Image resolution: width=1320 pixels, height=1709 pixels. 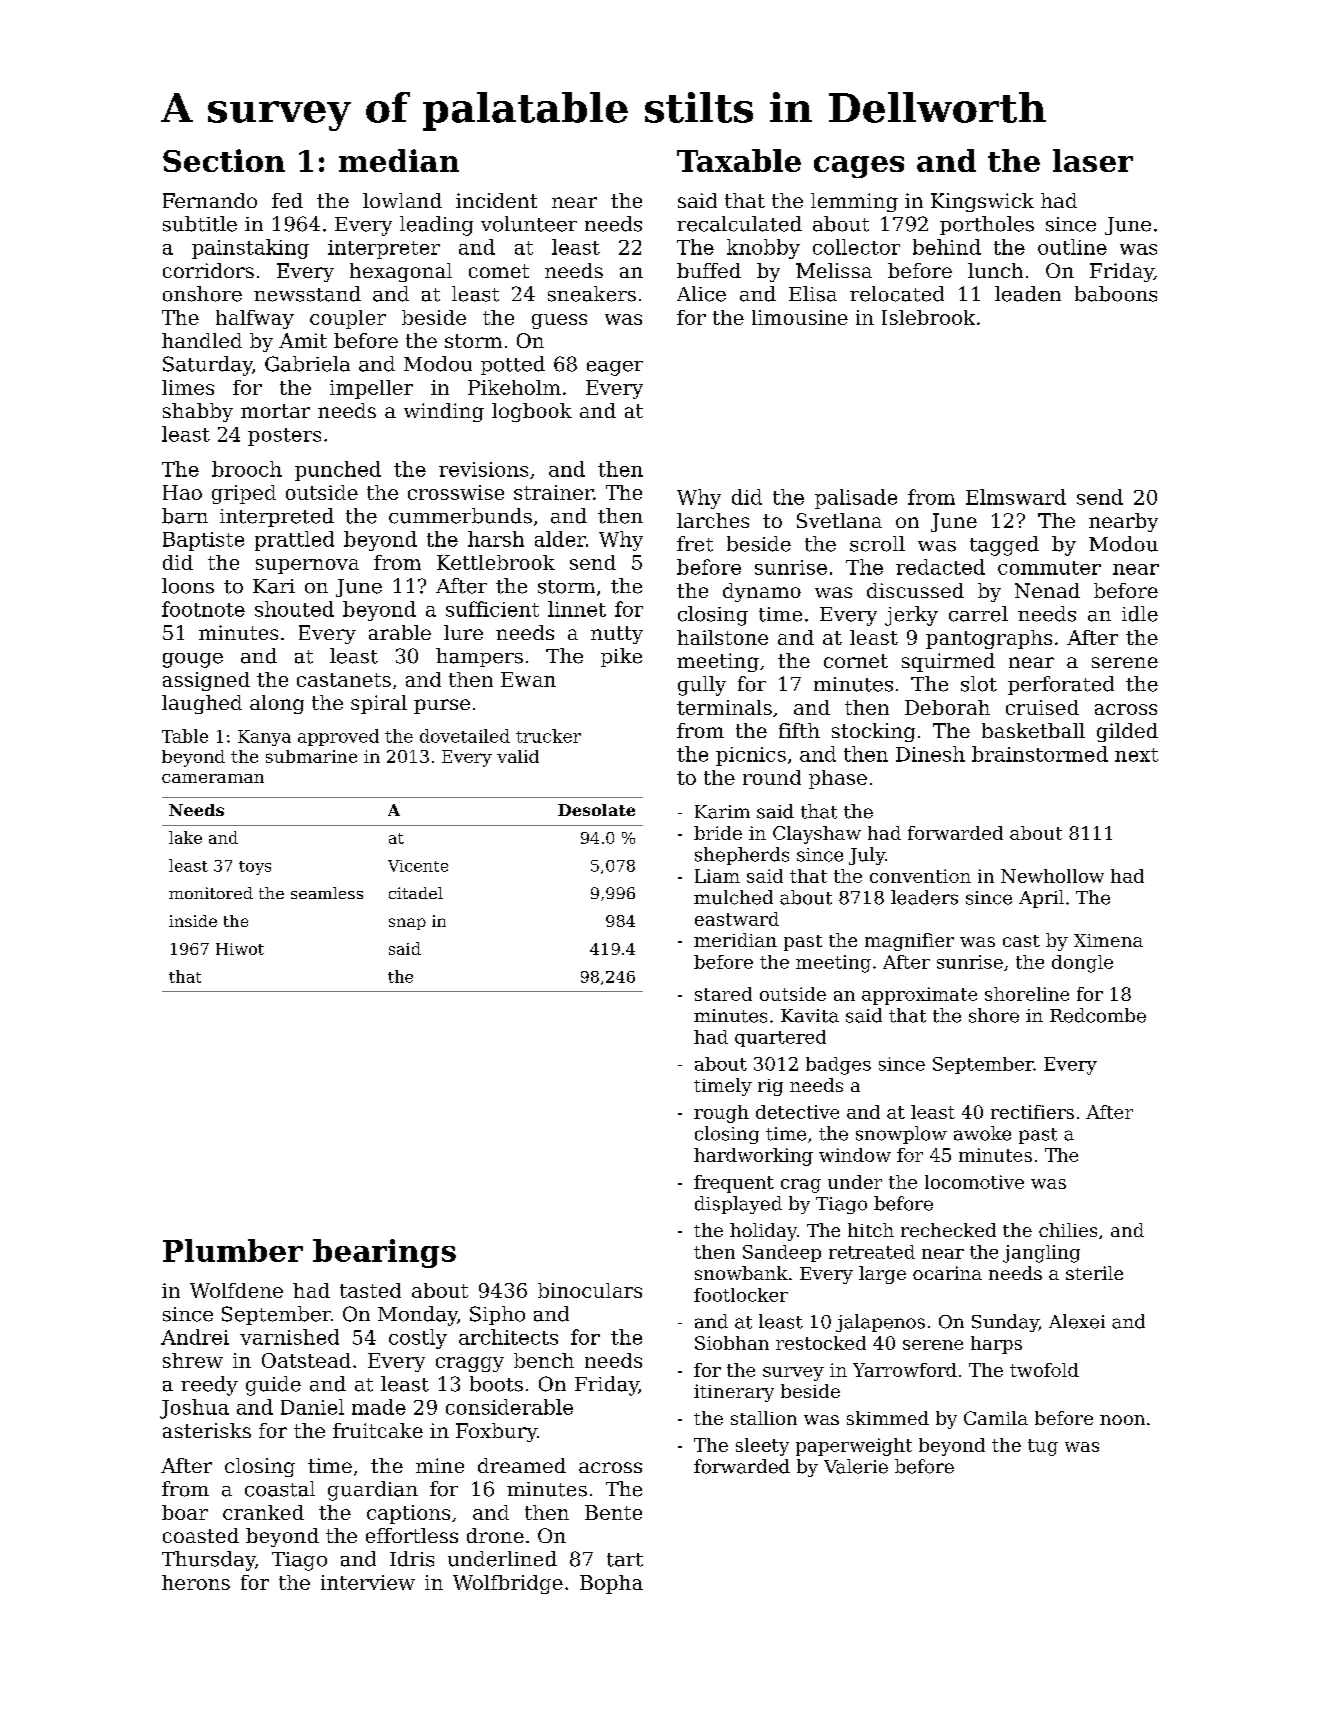 What do you see at coordinates (919, 996) in the screenshot?
I see `approximate` at bounding box center [919, 996].
